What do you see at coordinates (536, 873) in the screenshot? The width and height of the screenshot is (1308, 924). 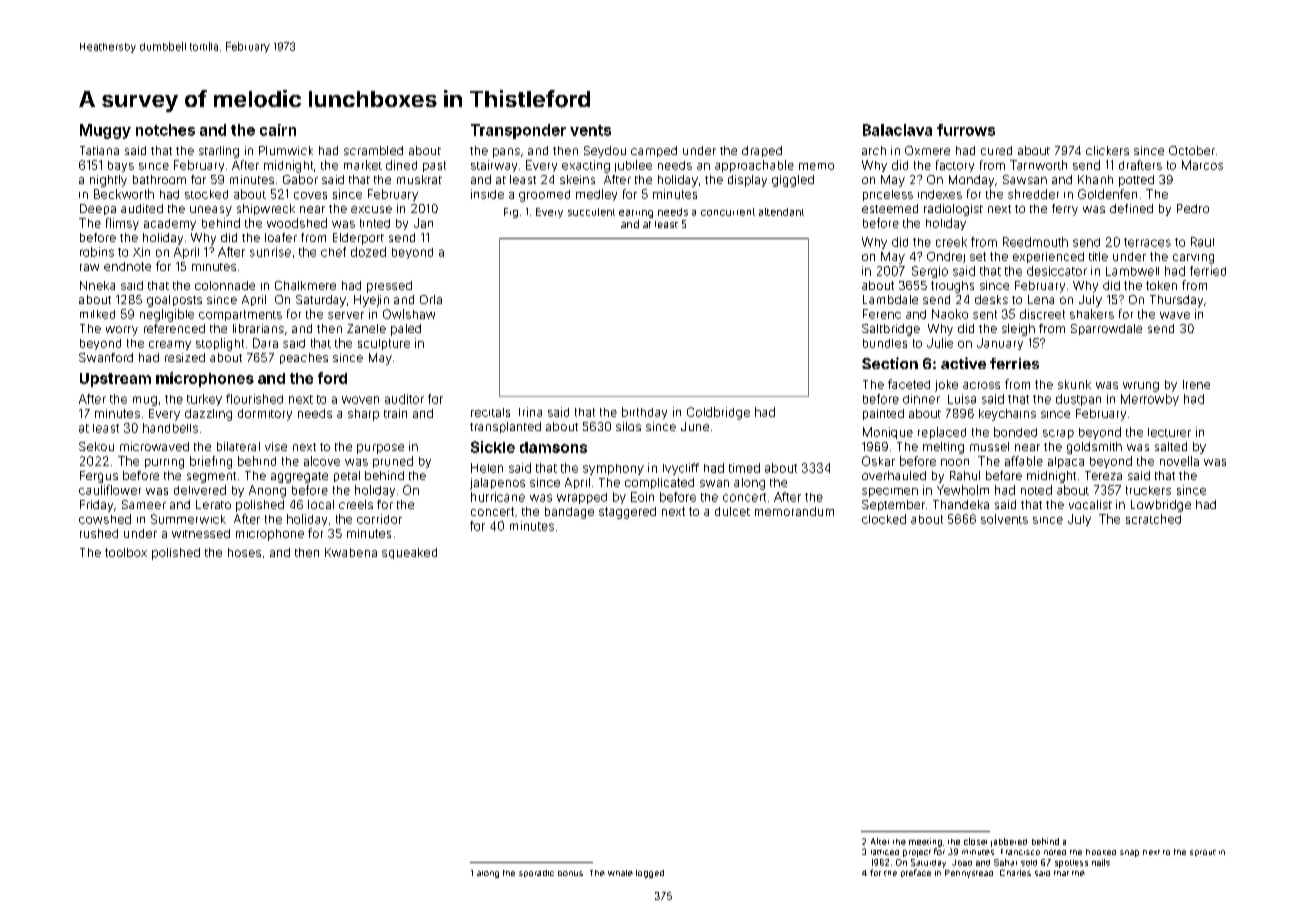 I see `sporadic` at bounding box center [536, 873].
